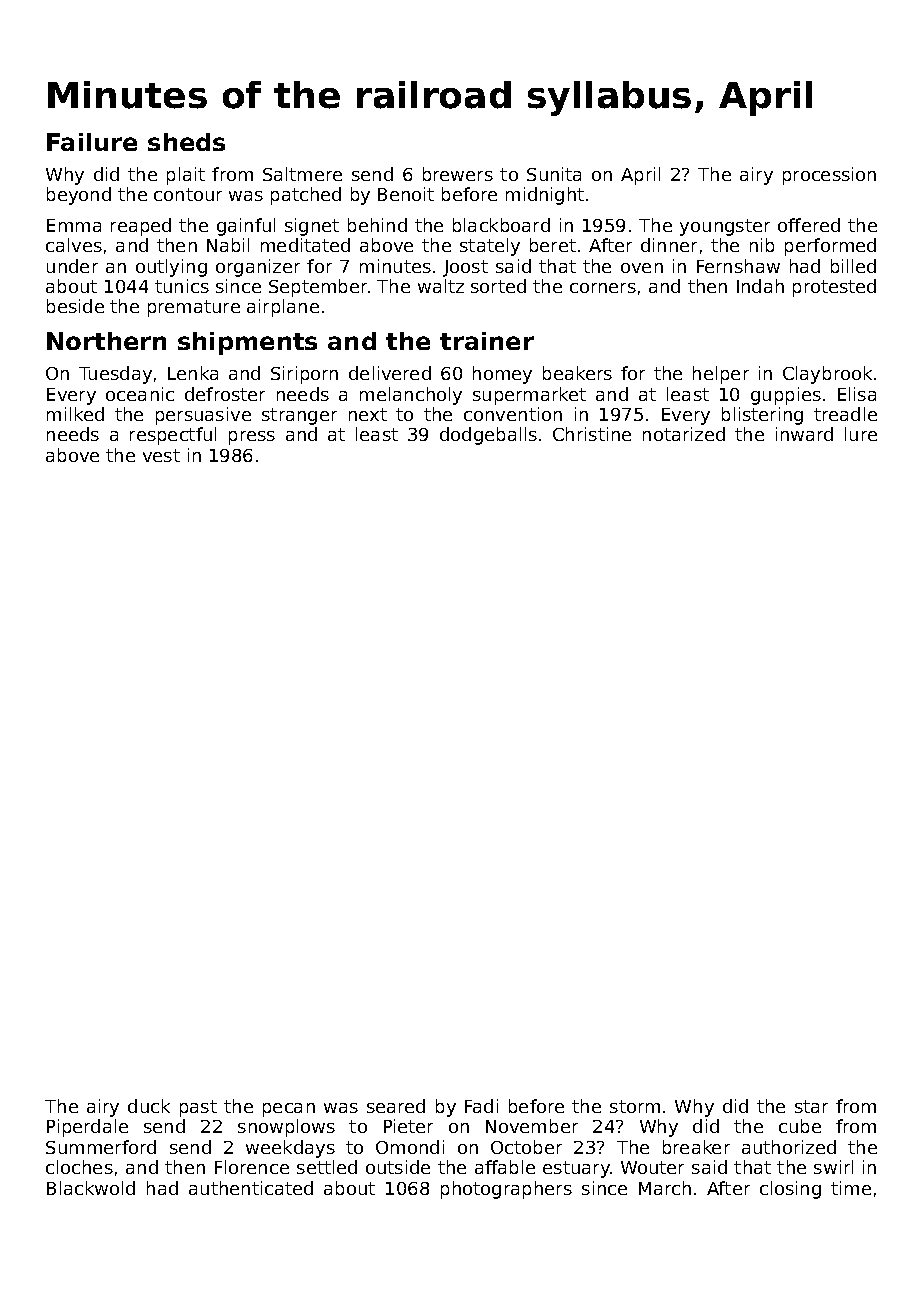  I want to click on Piperdale, so click(87, 1128).
